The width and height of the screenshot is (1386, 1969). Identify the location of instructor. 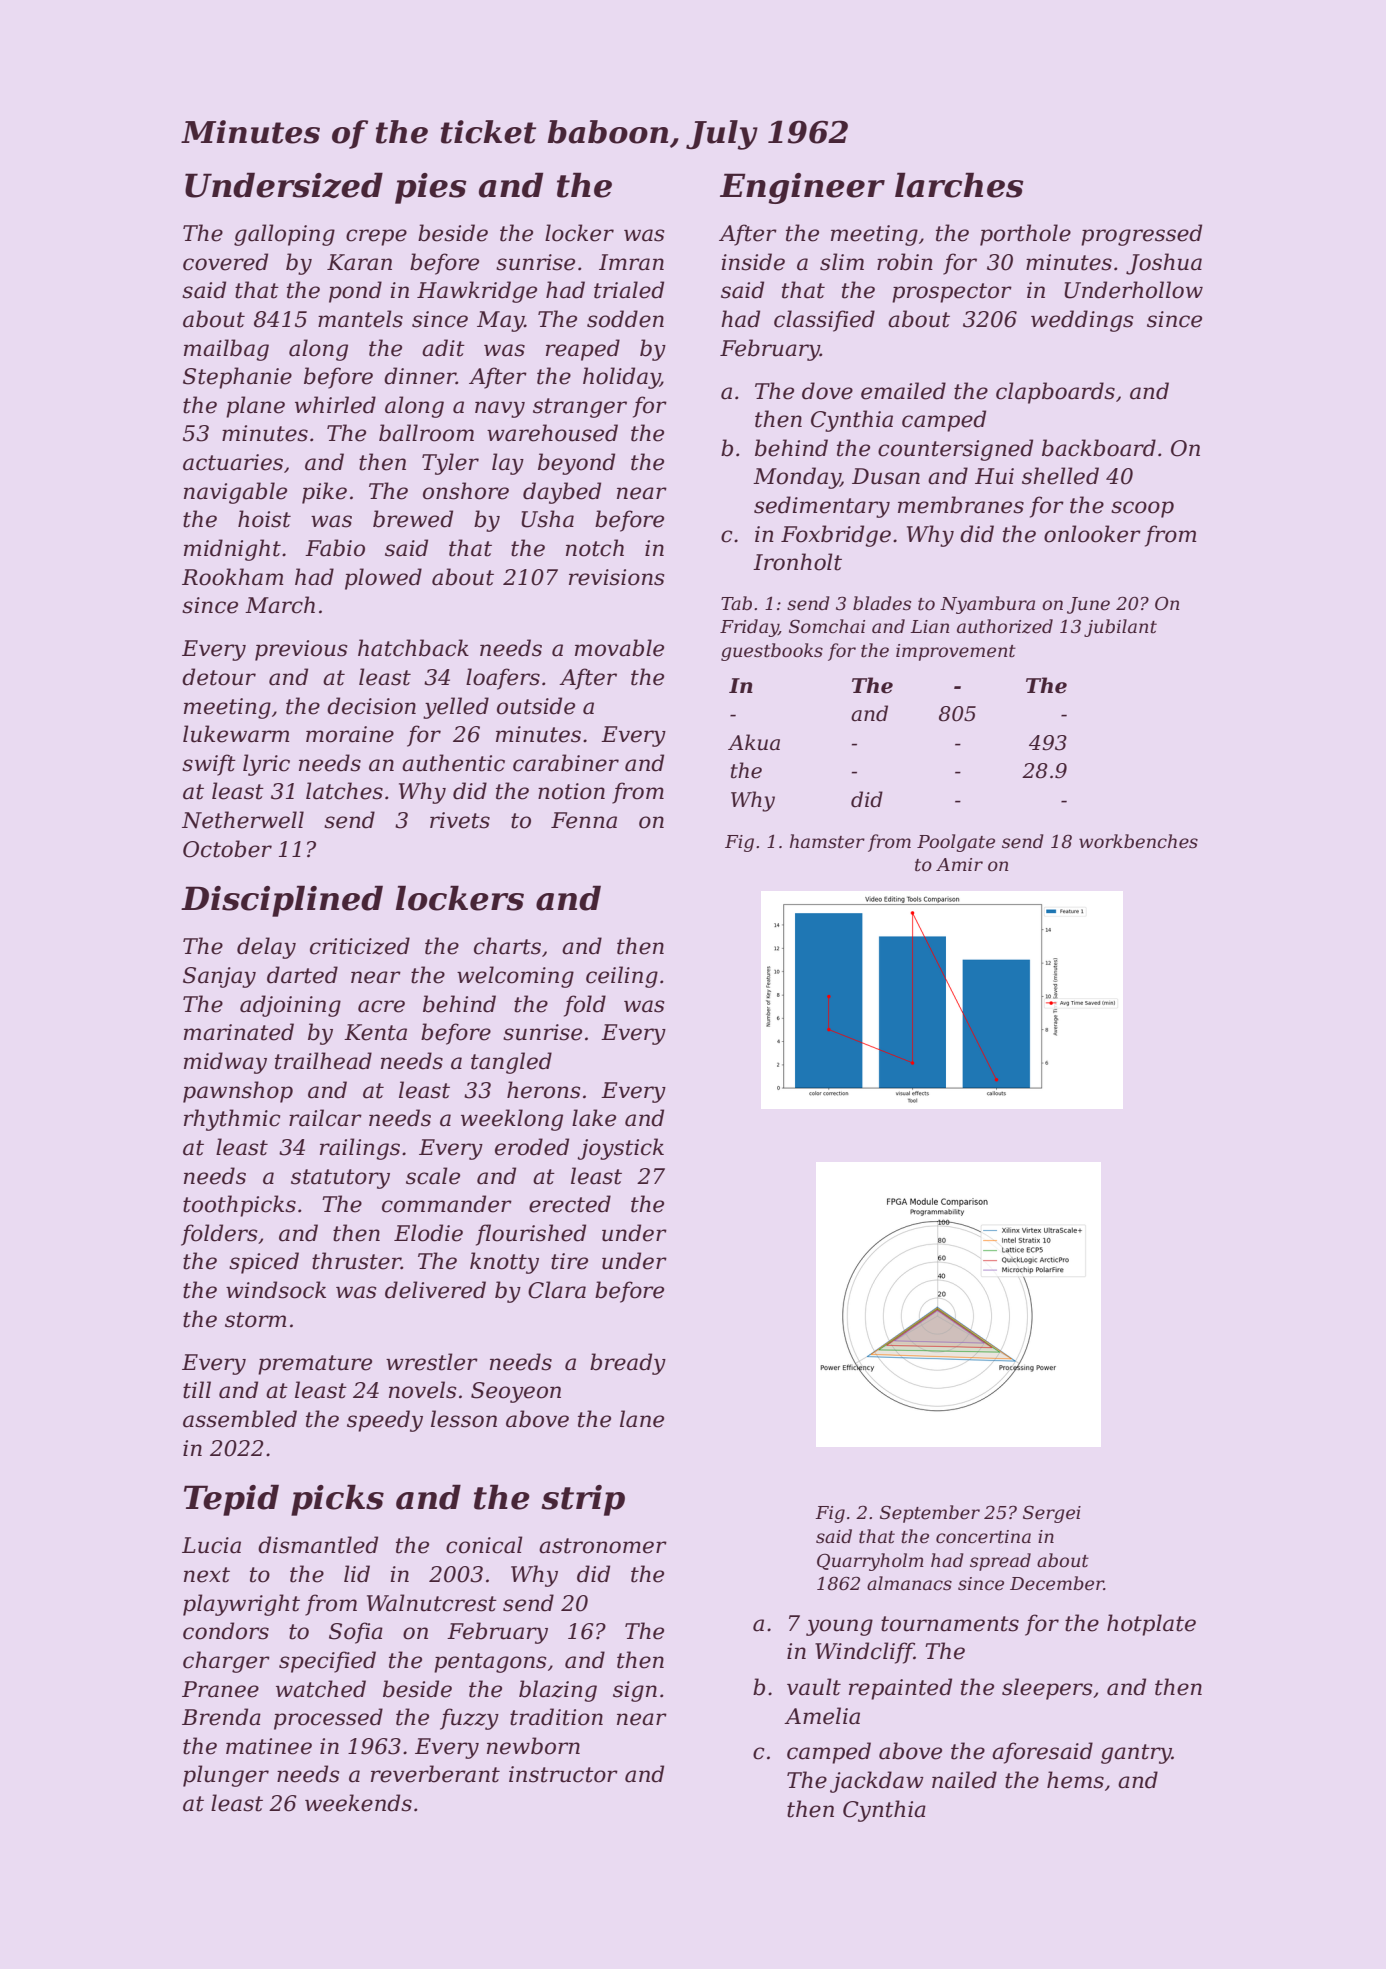
(563, 1774).
